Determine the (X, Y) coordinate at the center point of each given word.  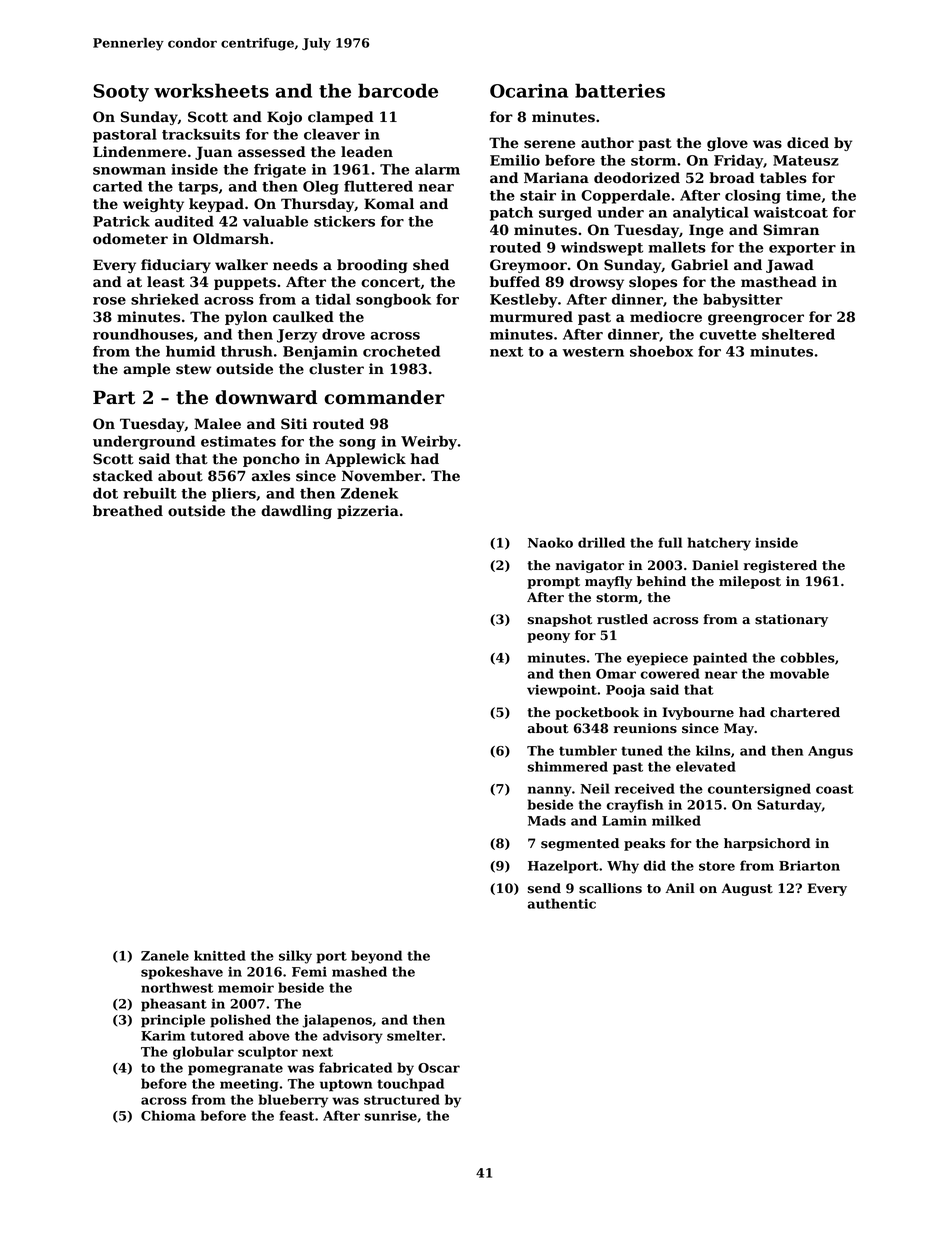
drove (343, 334)
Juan (214, 153)
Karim (163, 1035)
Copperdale (625, 197)
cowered (670, 673)
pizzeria (368, 512)
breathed (128, 511)
